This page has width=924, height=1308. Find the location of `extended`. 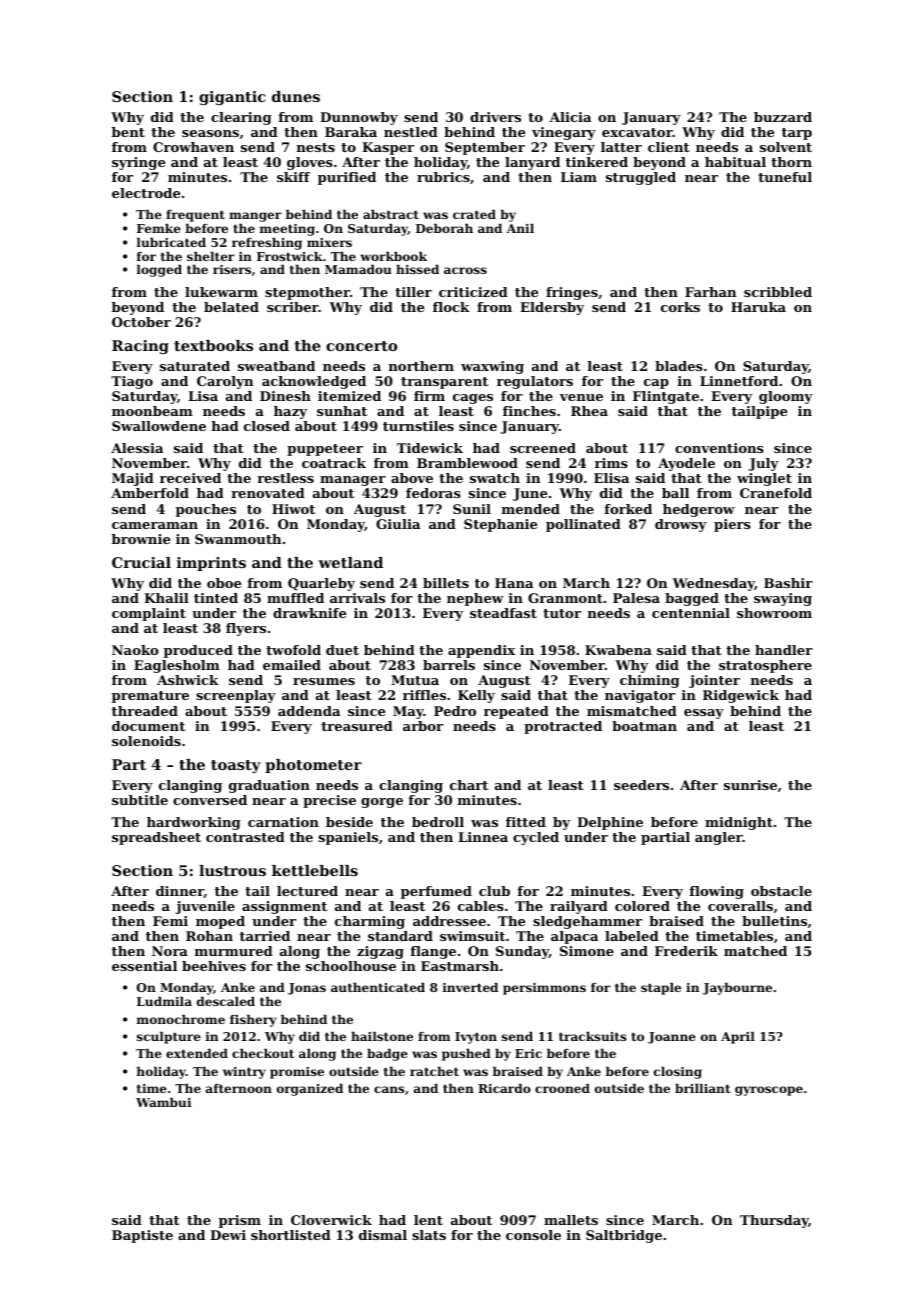

extended is located at coordinates (197, 1053).
